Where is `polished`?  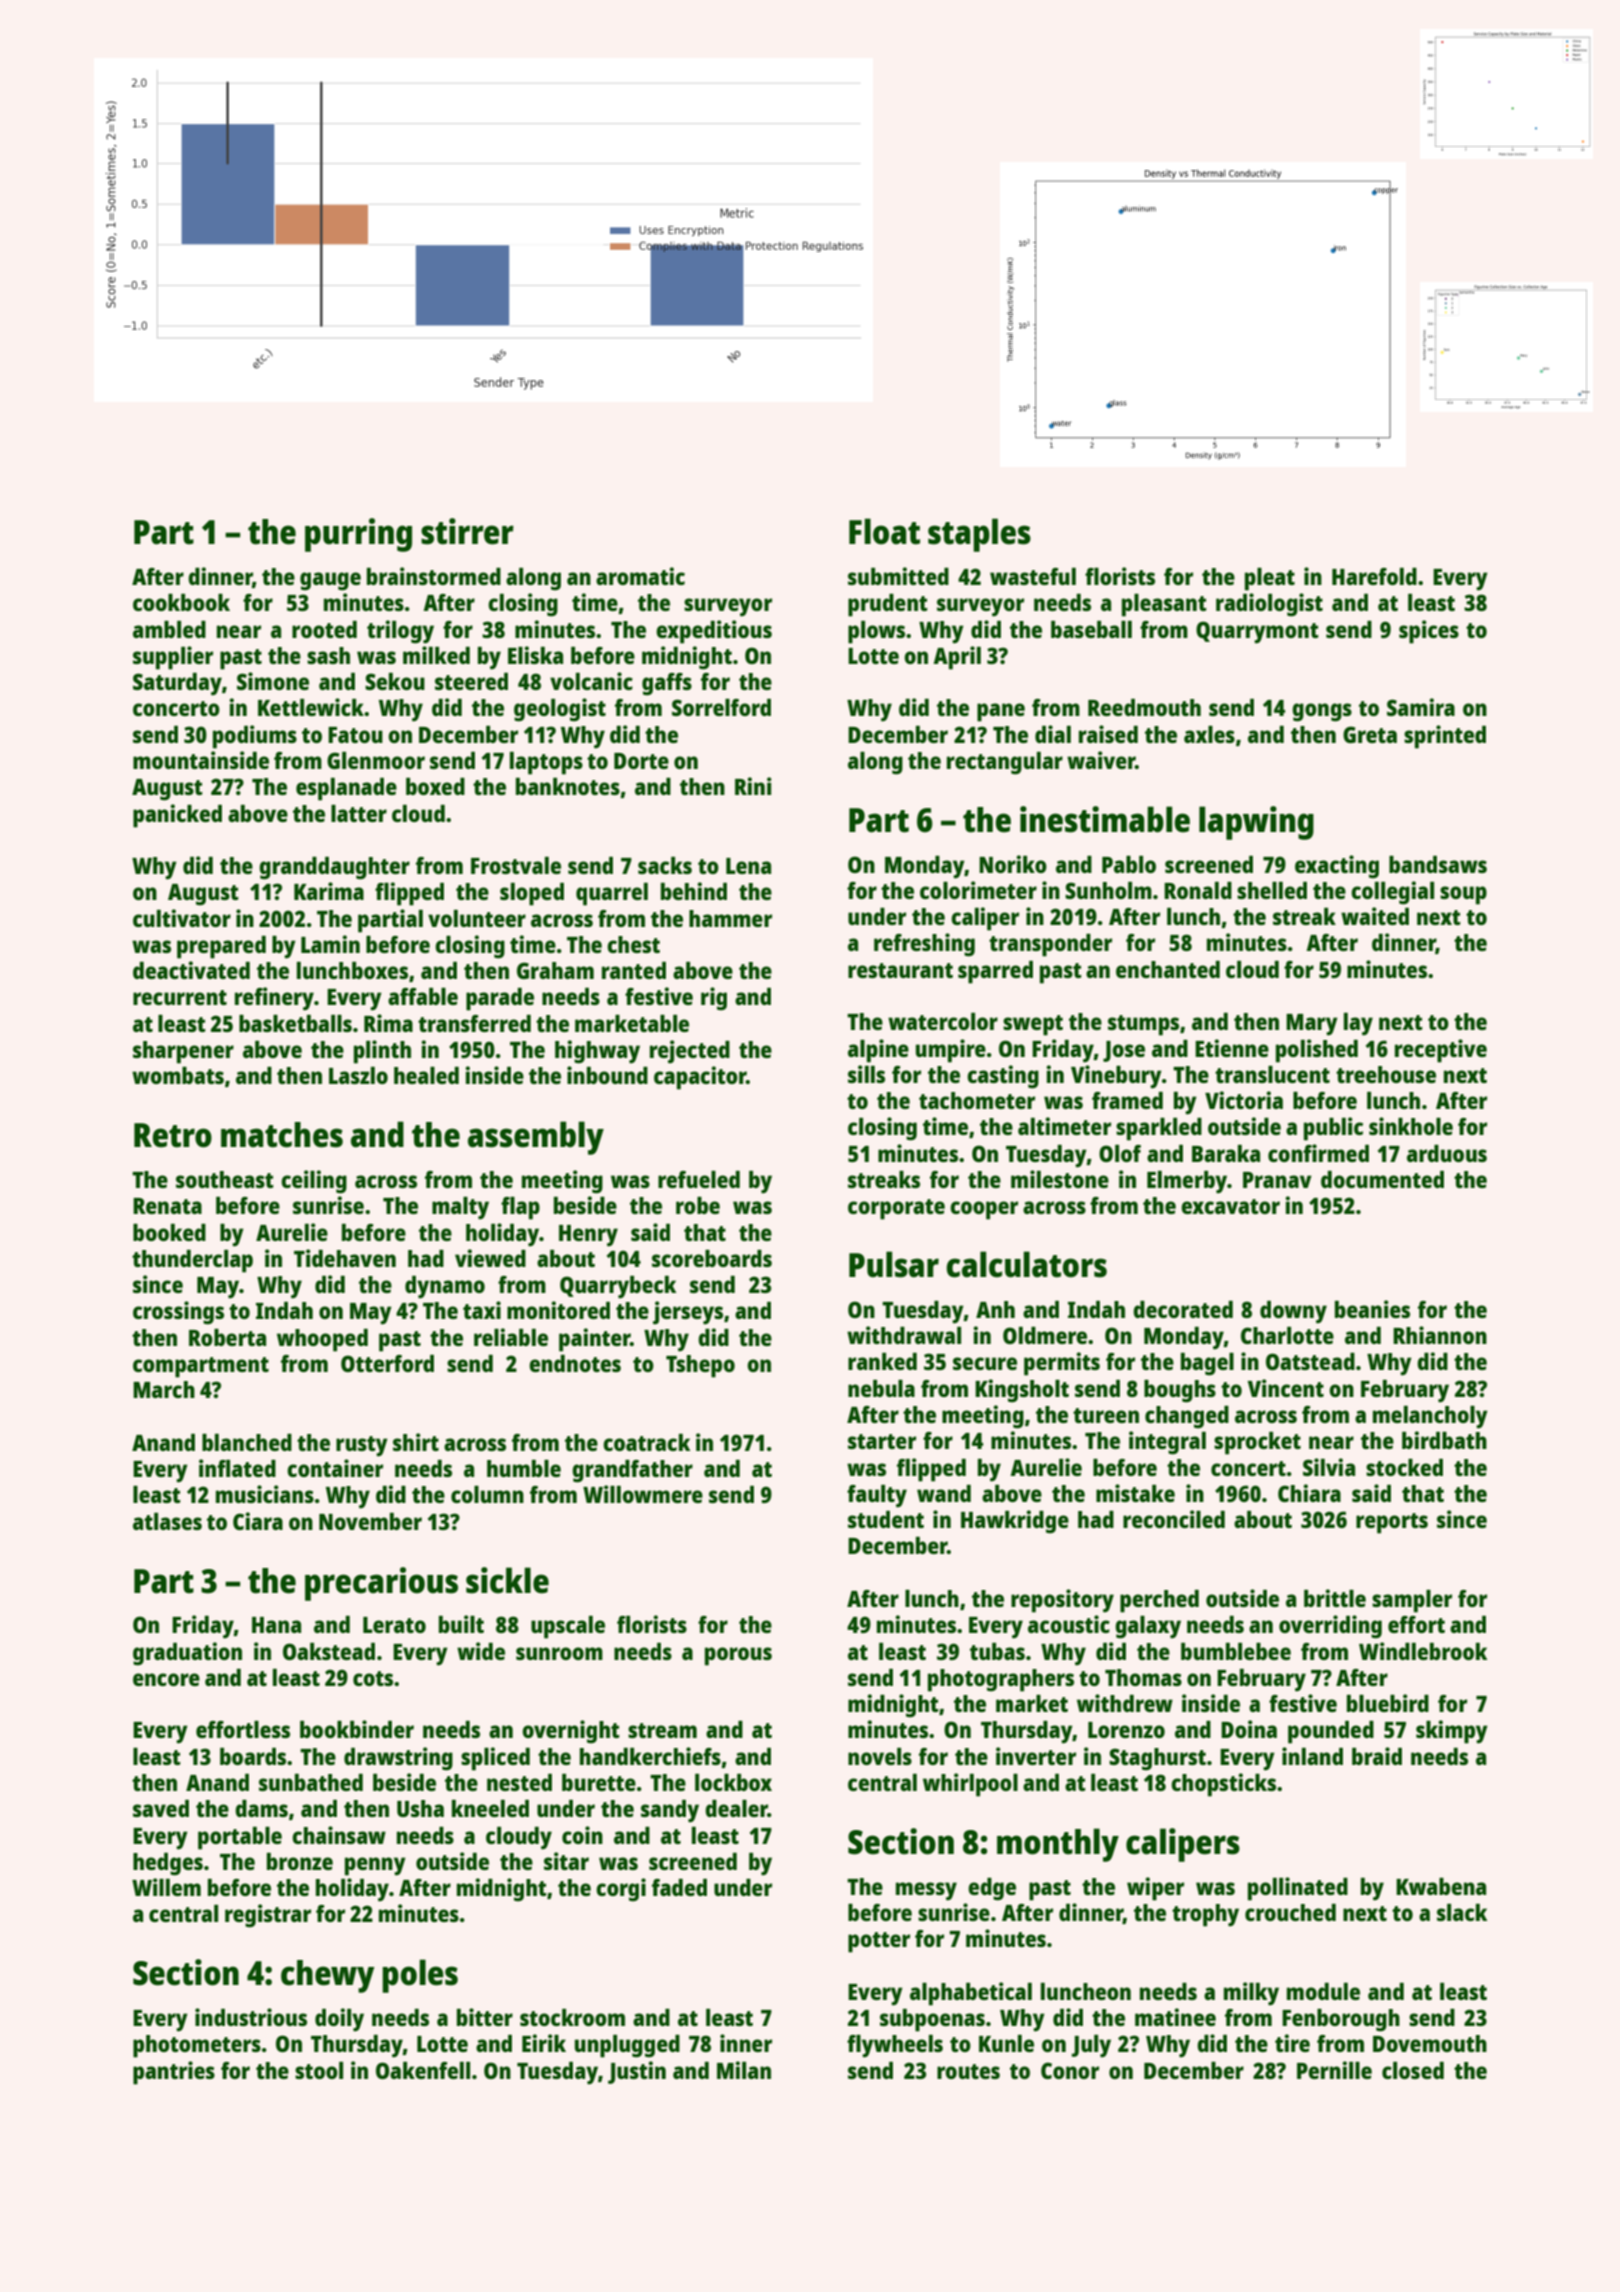 polished is located at coordinates (1317, 1051).
